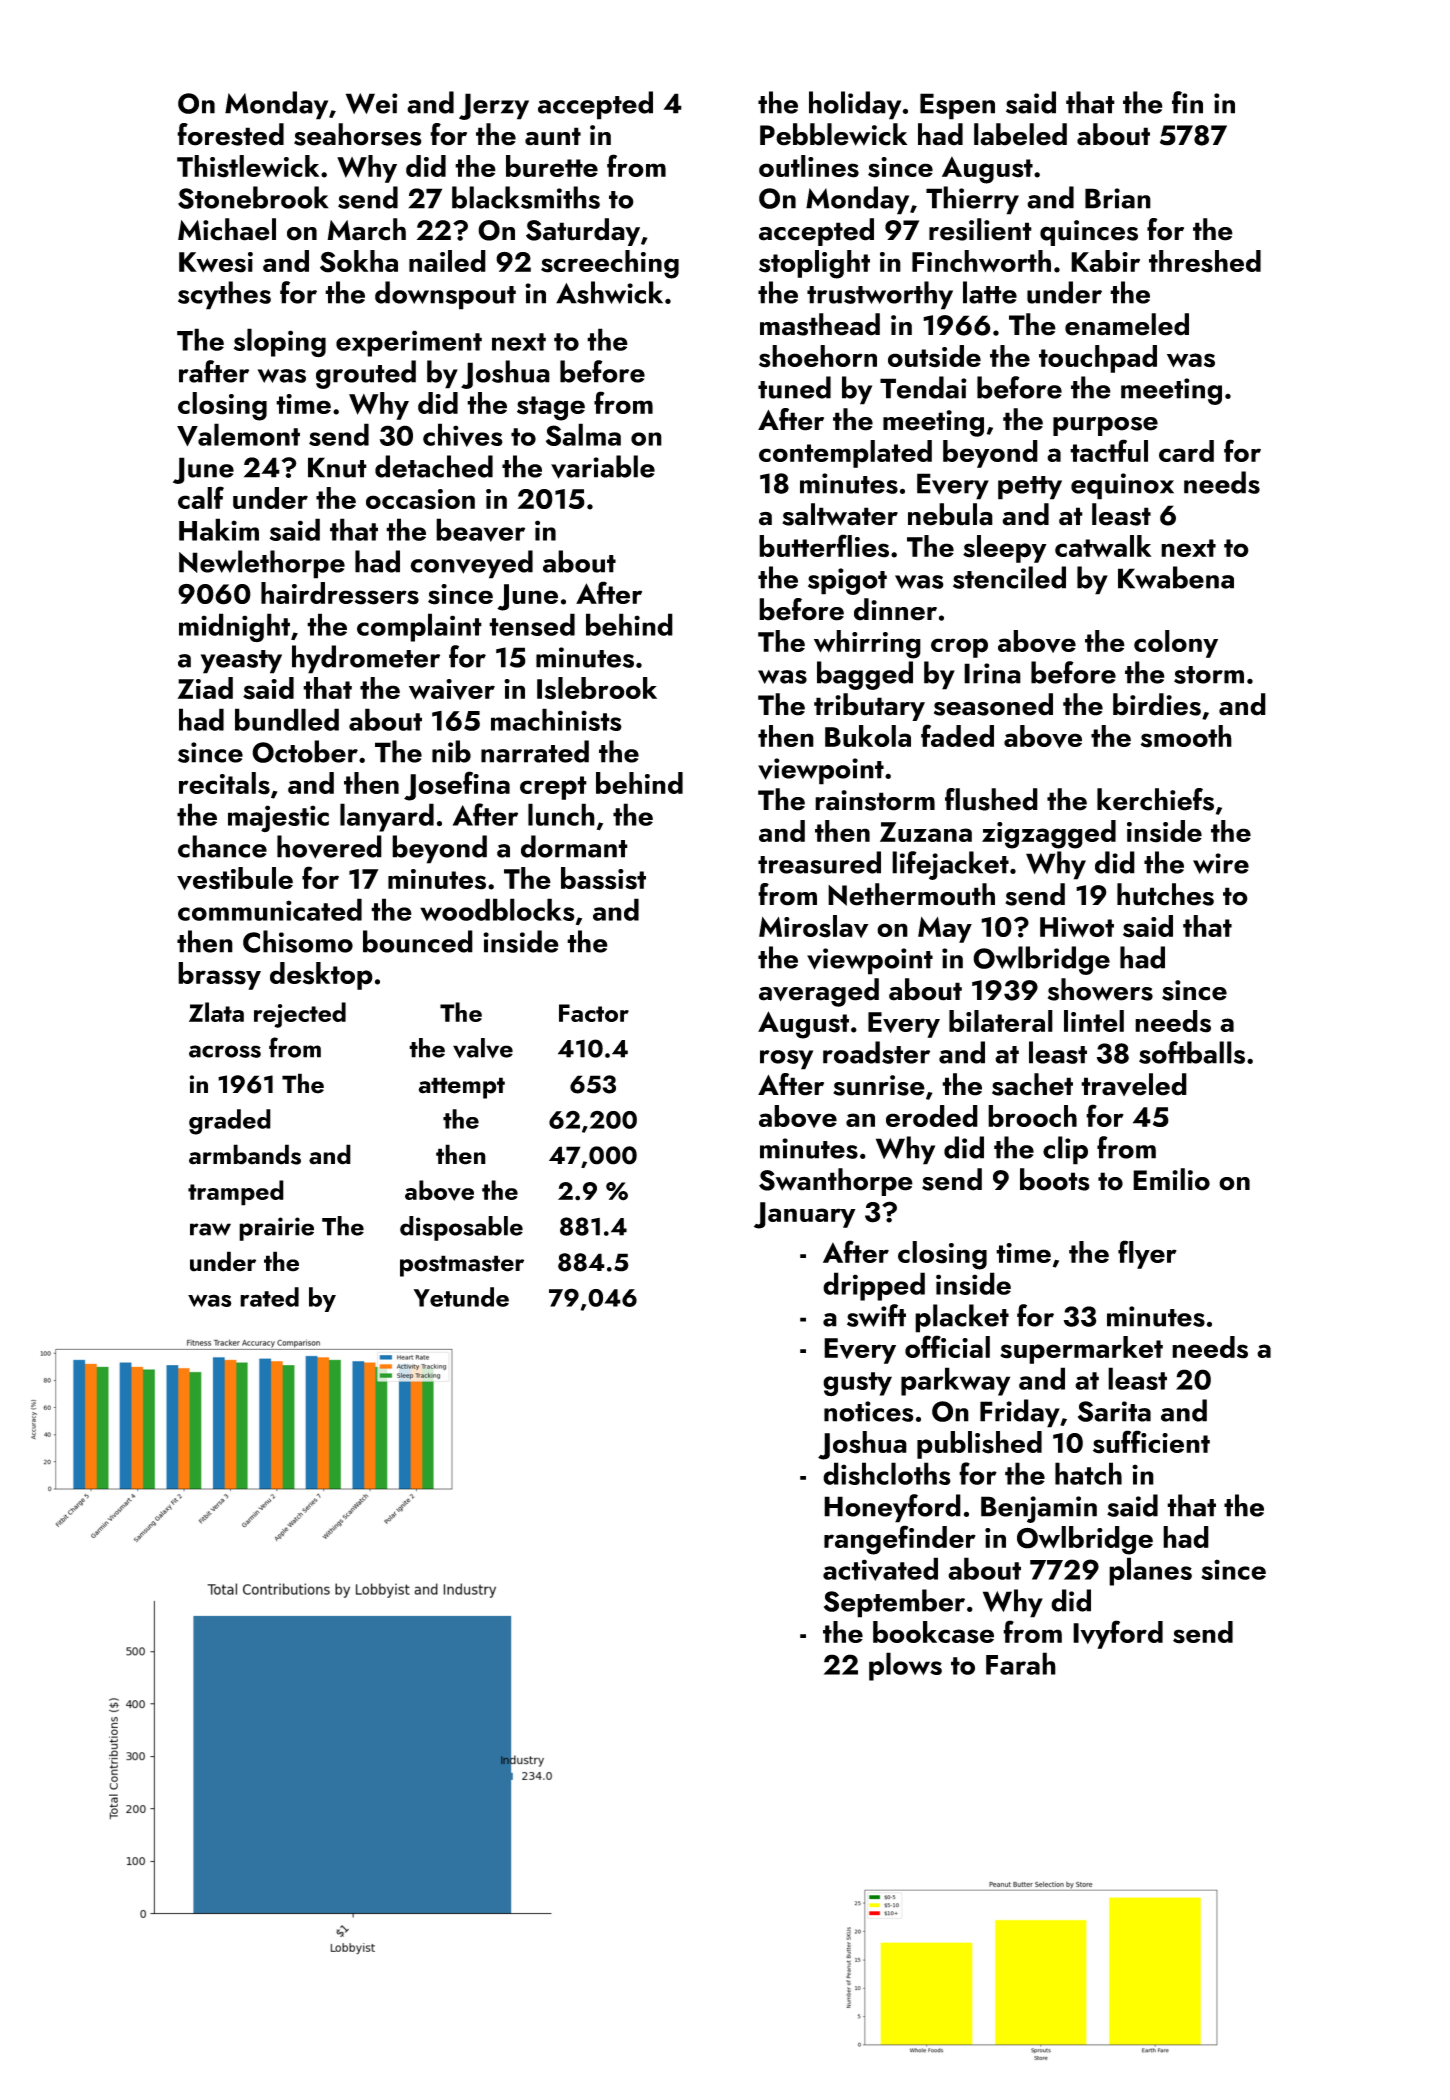 Image resolution: width=1450 pixels, height=2100 pixels. What do you see at coordinates (287, 719) in the screenshot?
I see `bundled` at bounding box center [287, 719].
